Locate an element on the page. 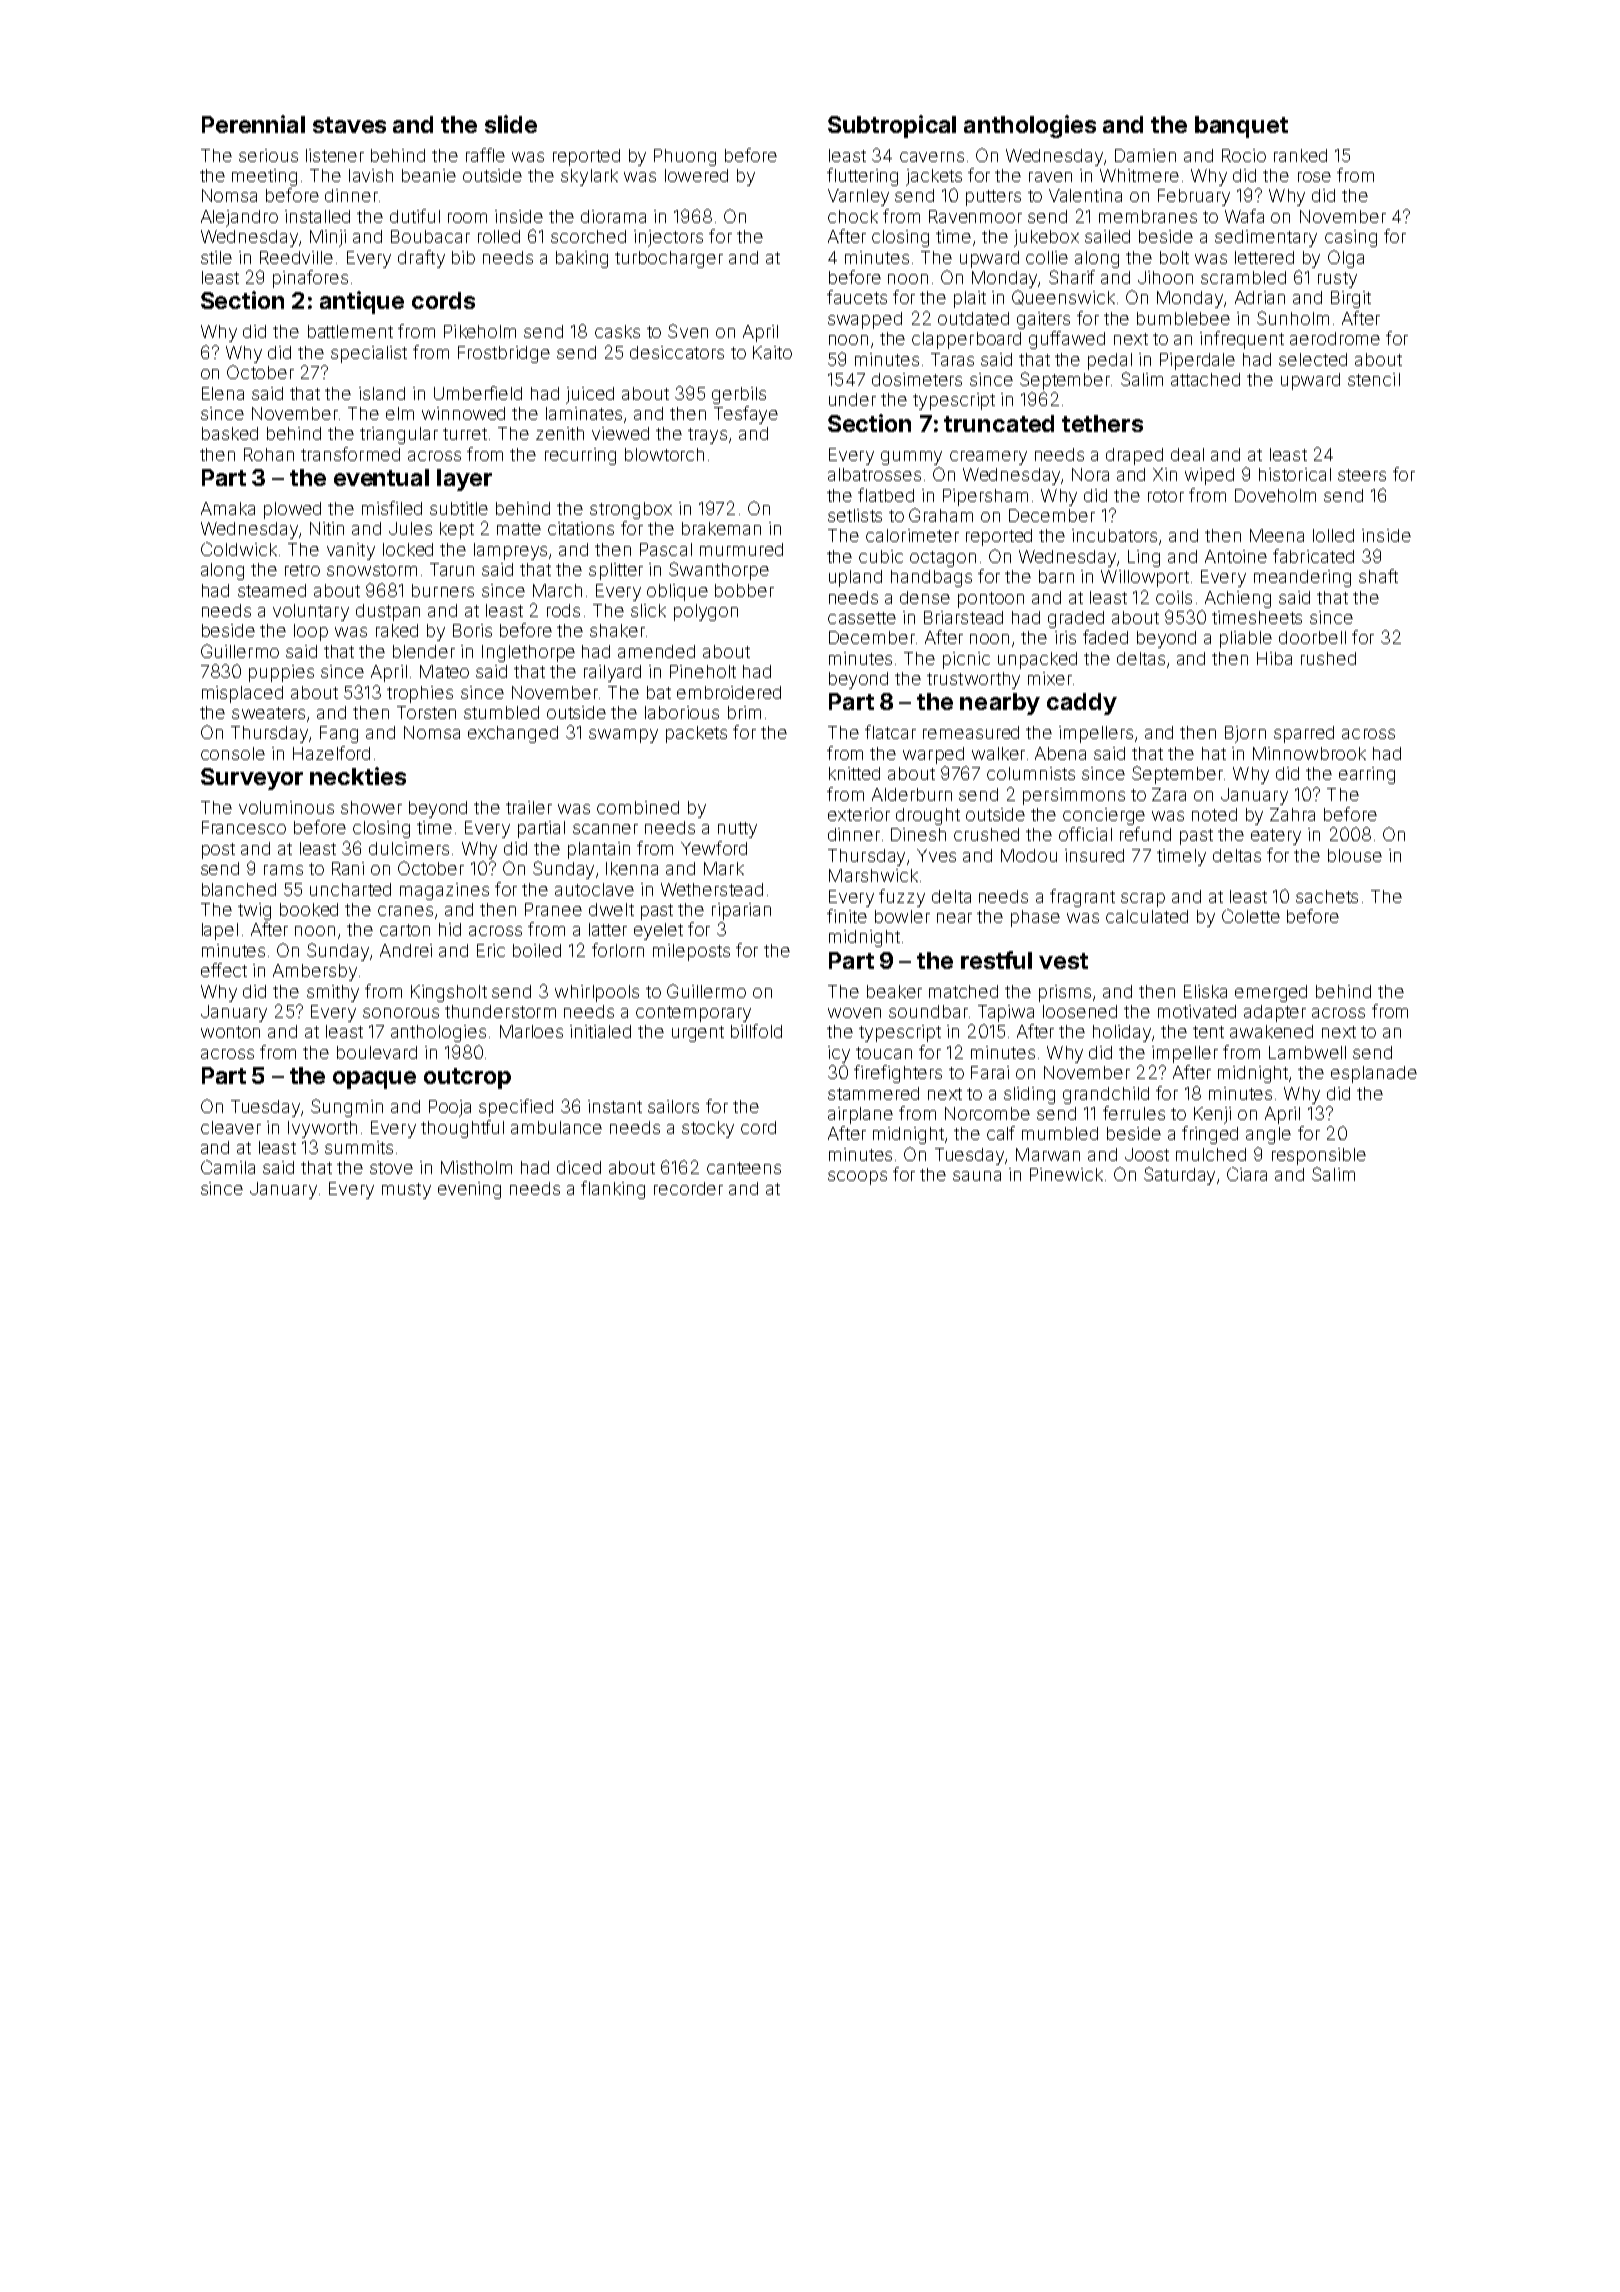 The width and height of the page is (1620, 2292). railyard is located at coordinates (612, 673).
